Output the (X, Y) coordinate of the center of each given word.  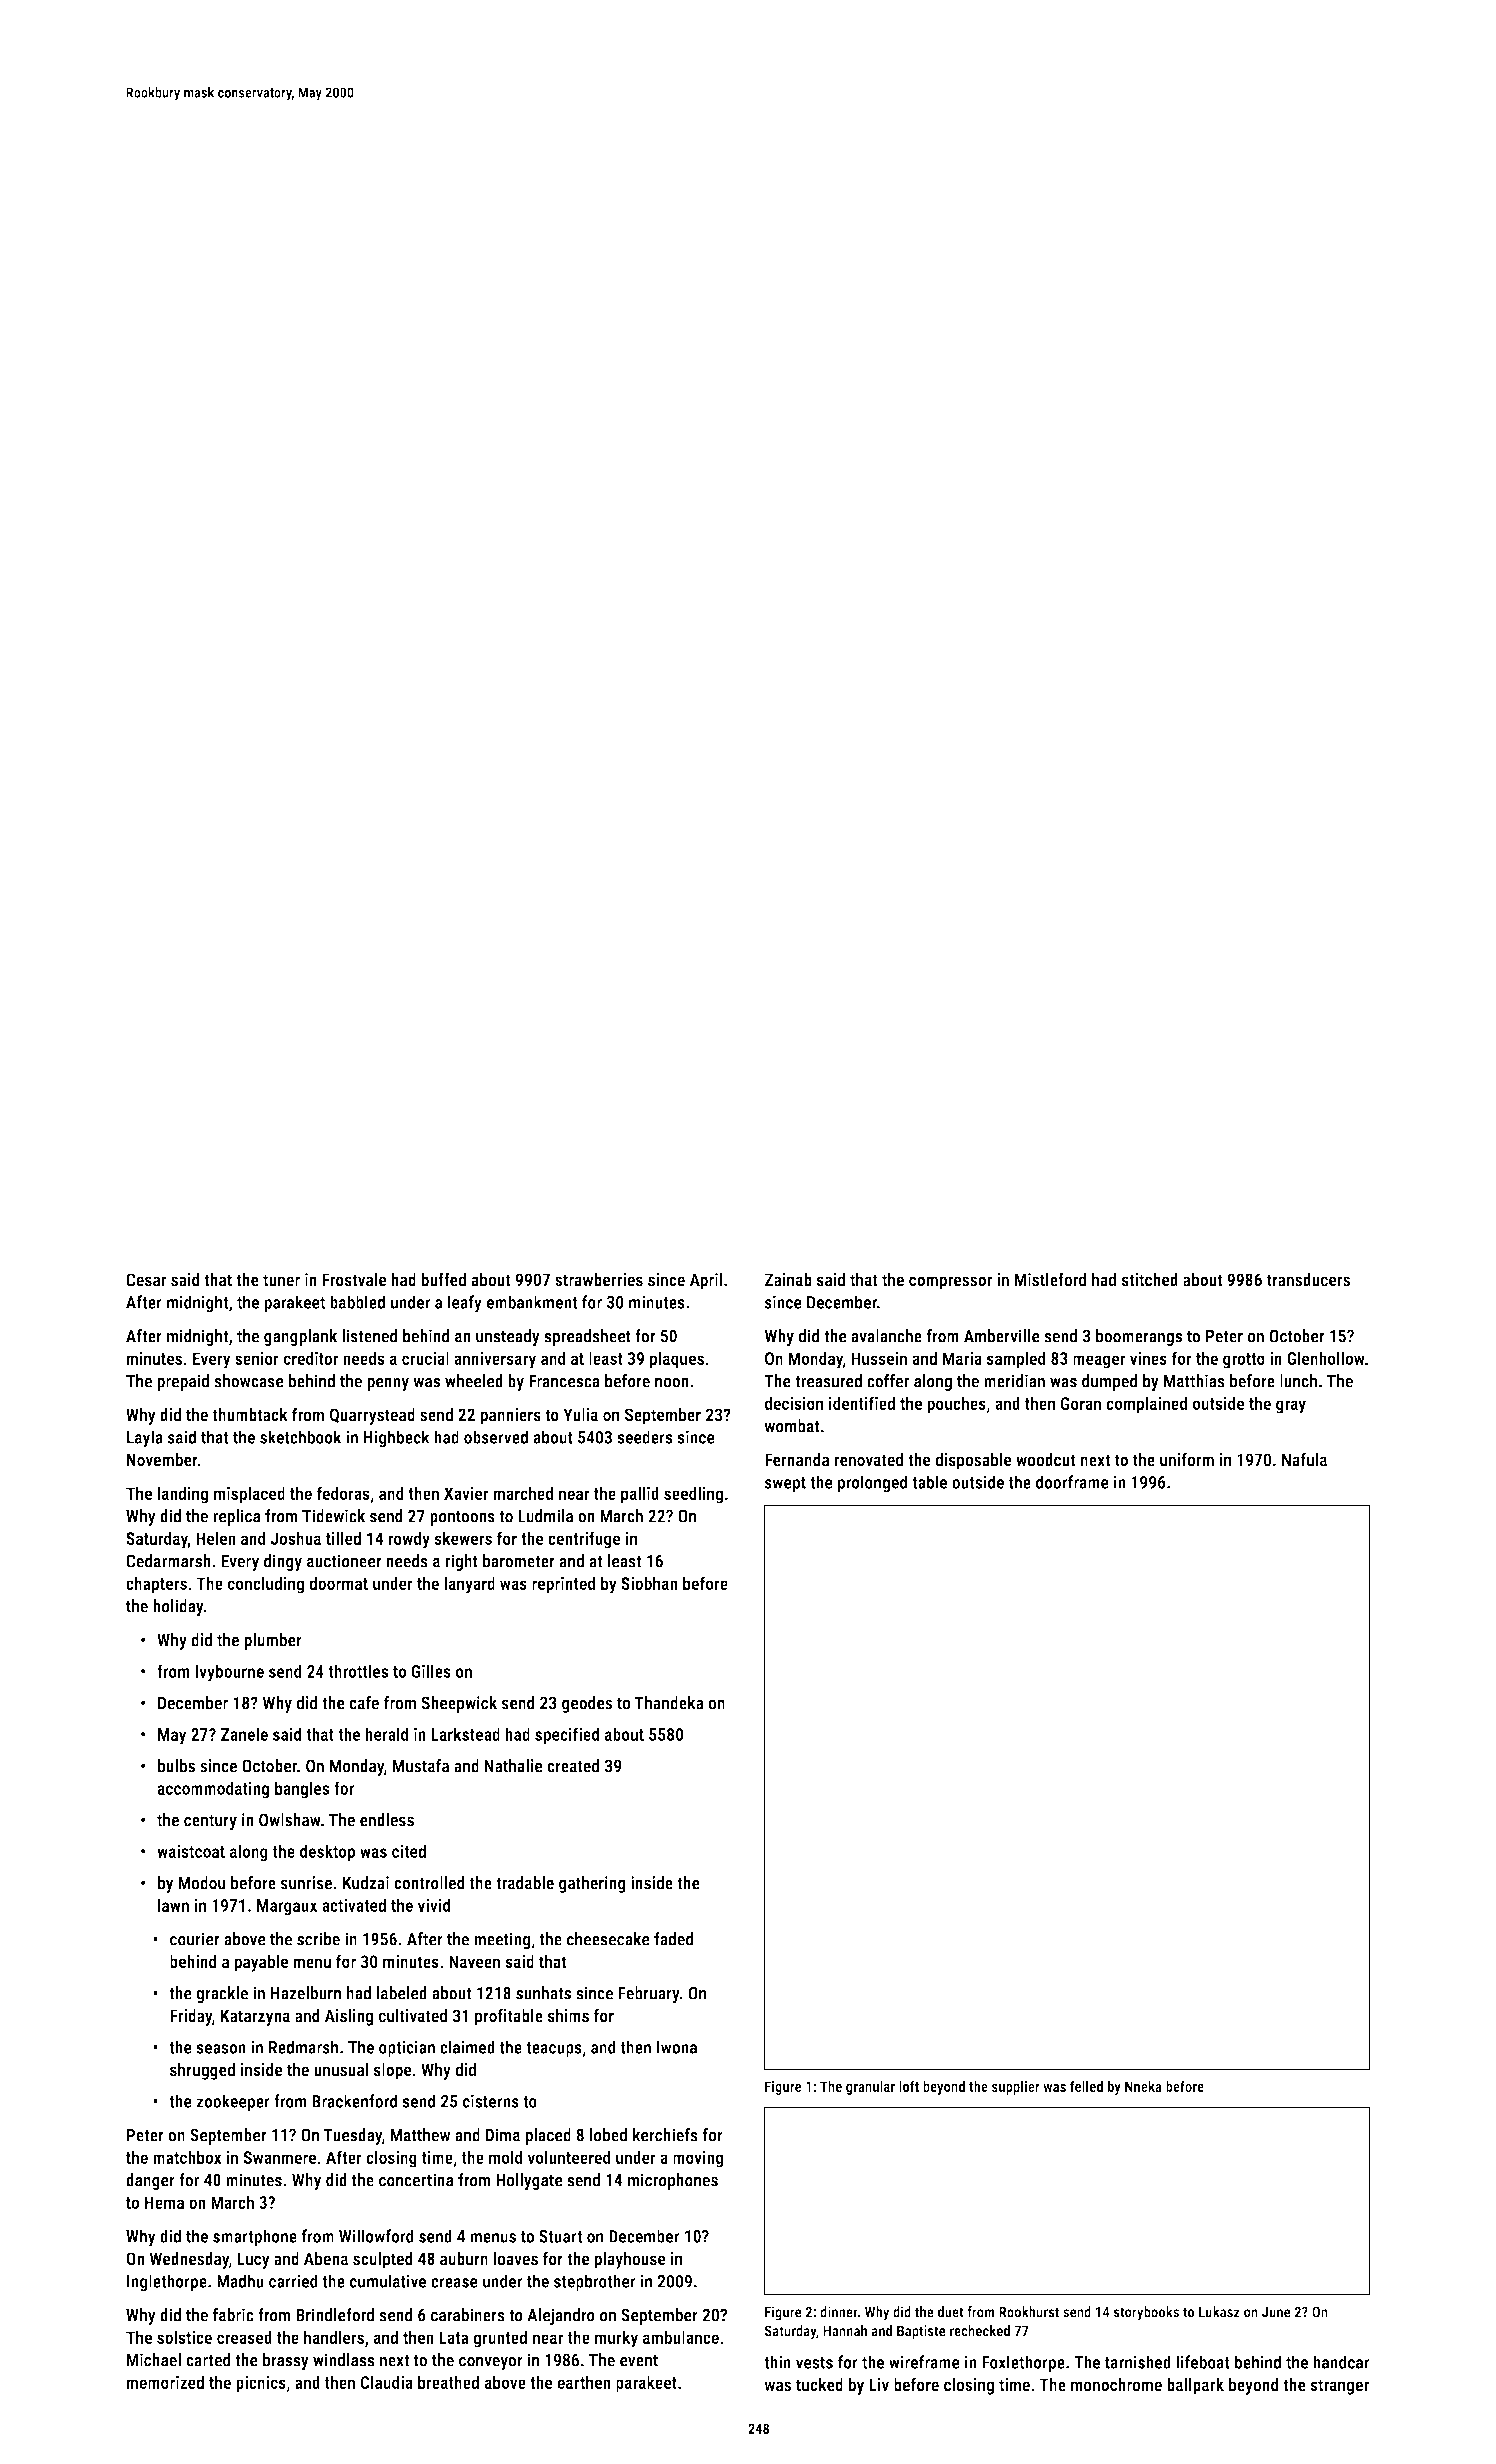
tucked (819, 2385)
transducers (1308, 1280)
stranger (1339, 2387)
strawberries (599, 1280)
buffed (443, 1279)
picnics (261, 2384)
